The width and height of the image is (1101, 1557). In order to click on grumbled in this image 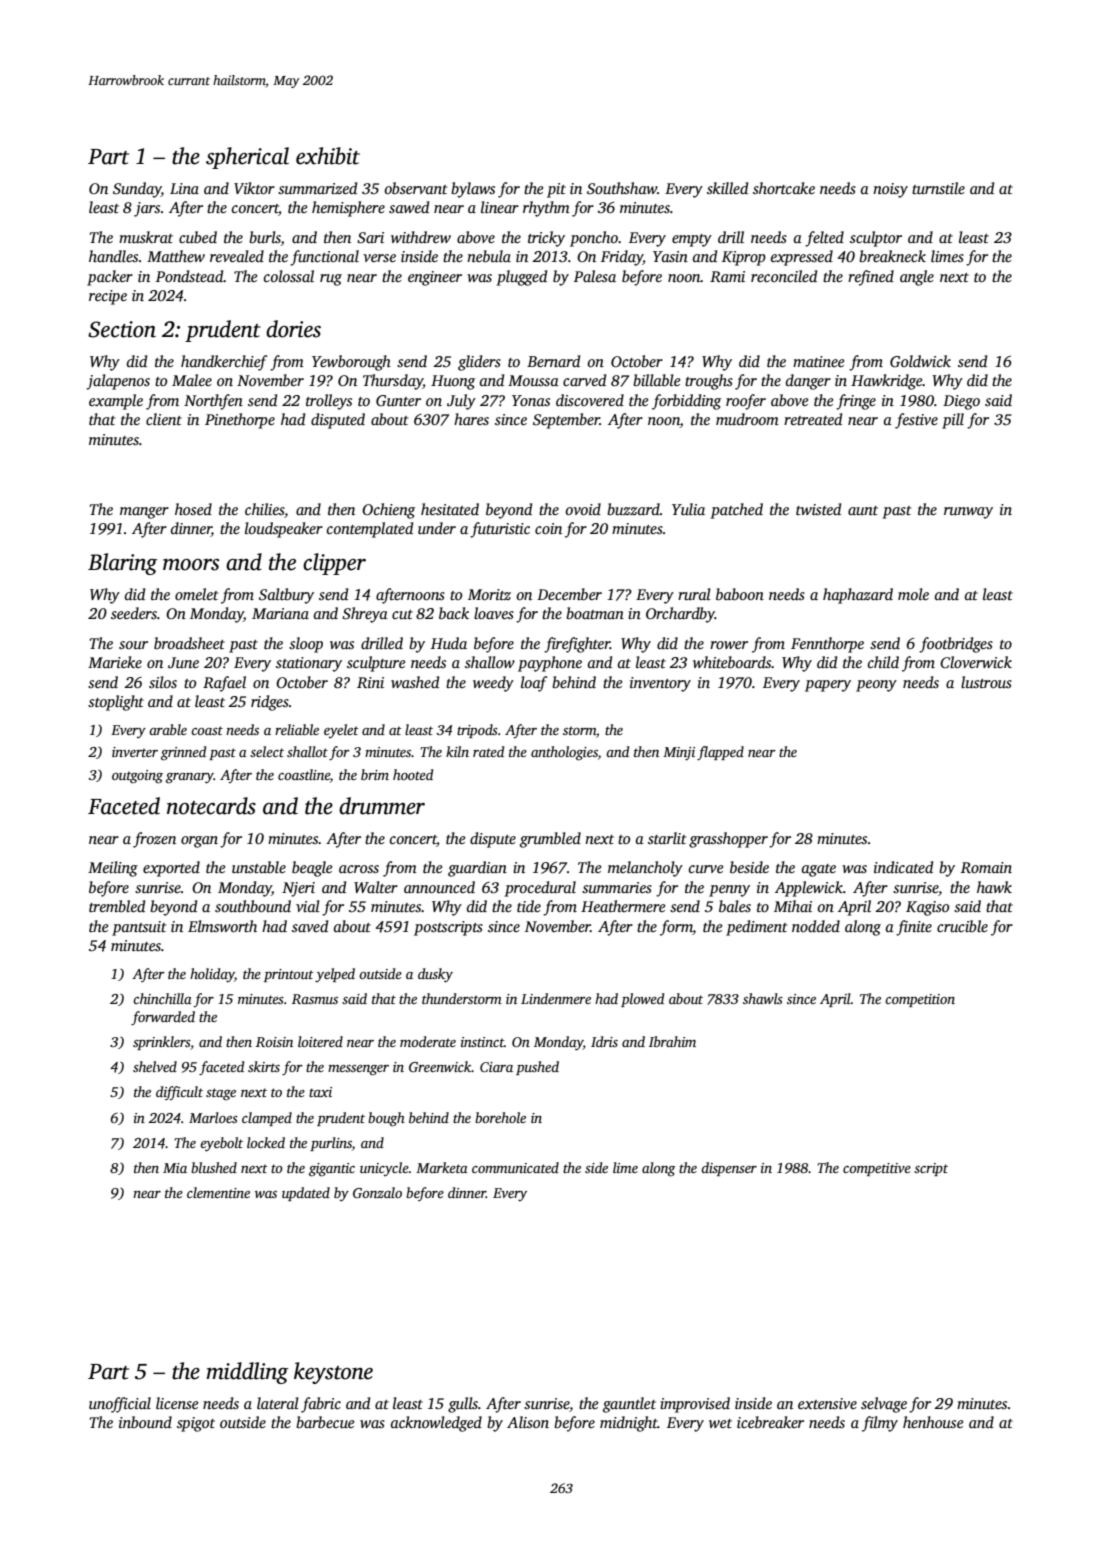, I will do `click(550, 840)`.
